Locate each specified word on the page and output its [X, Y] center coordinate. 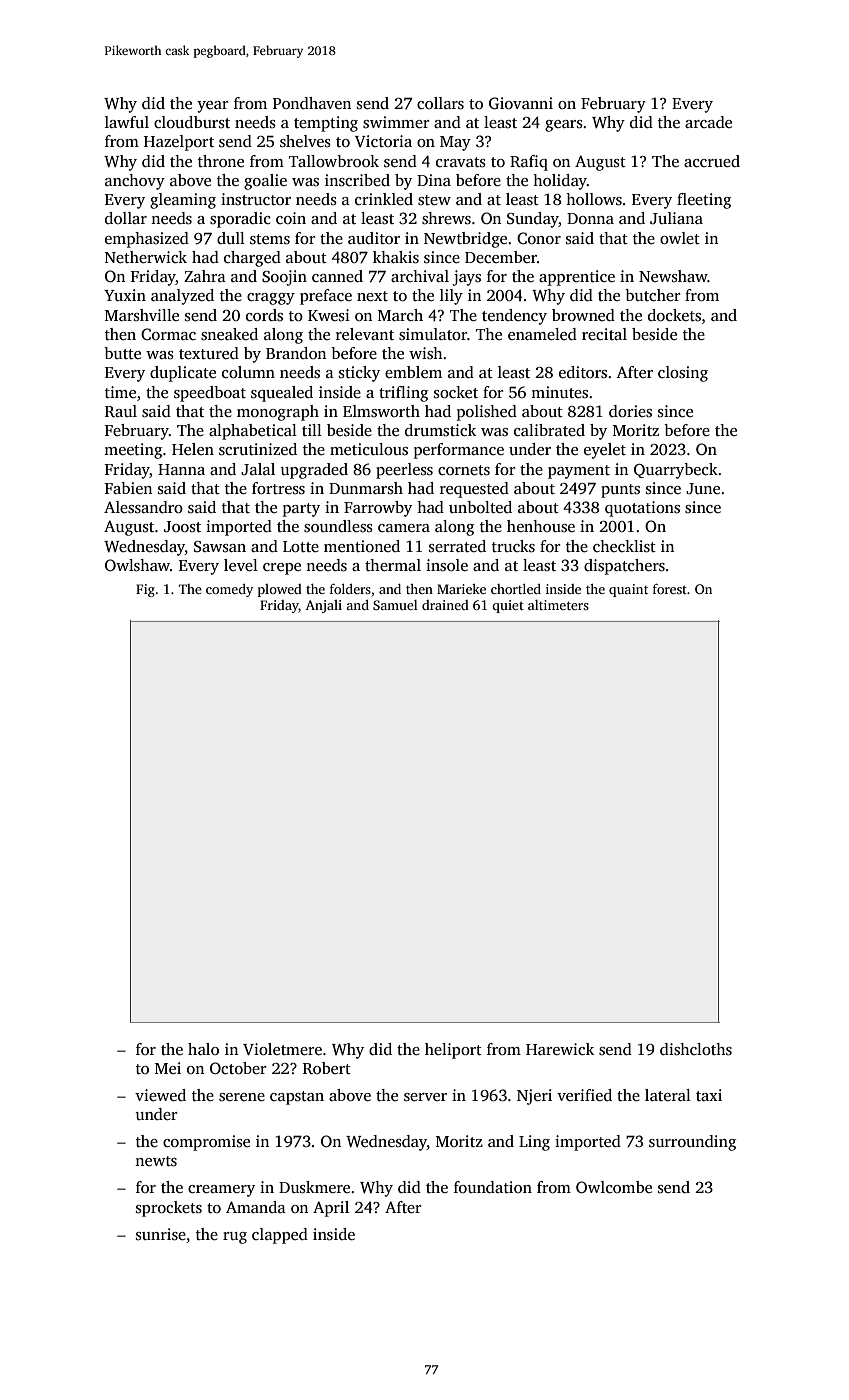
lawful [127, 122]
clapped [280, 1236]
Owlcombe [614, 1187]
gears [564, 126]
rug [235, 1238]
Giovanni [521, 103]
